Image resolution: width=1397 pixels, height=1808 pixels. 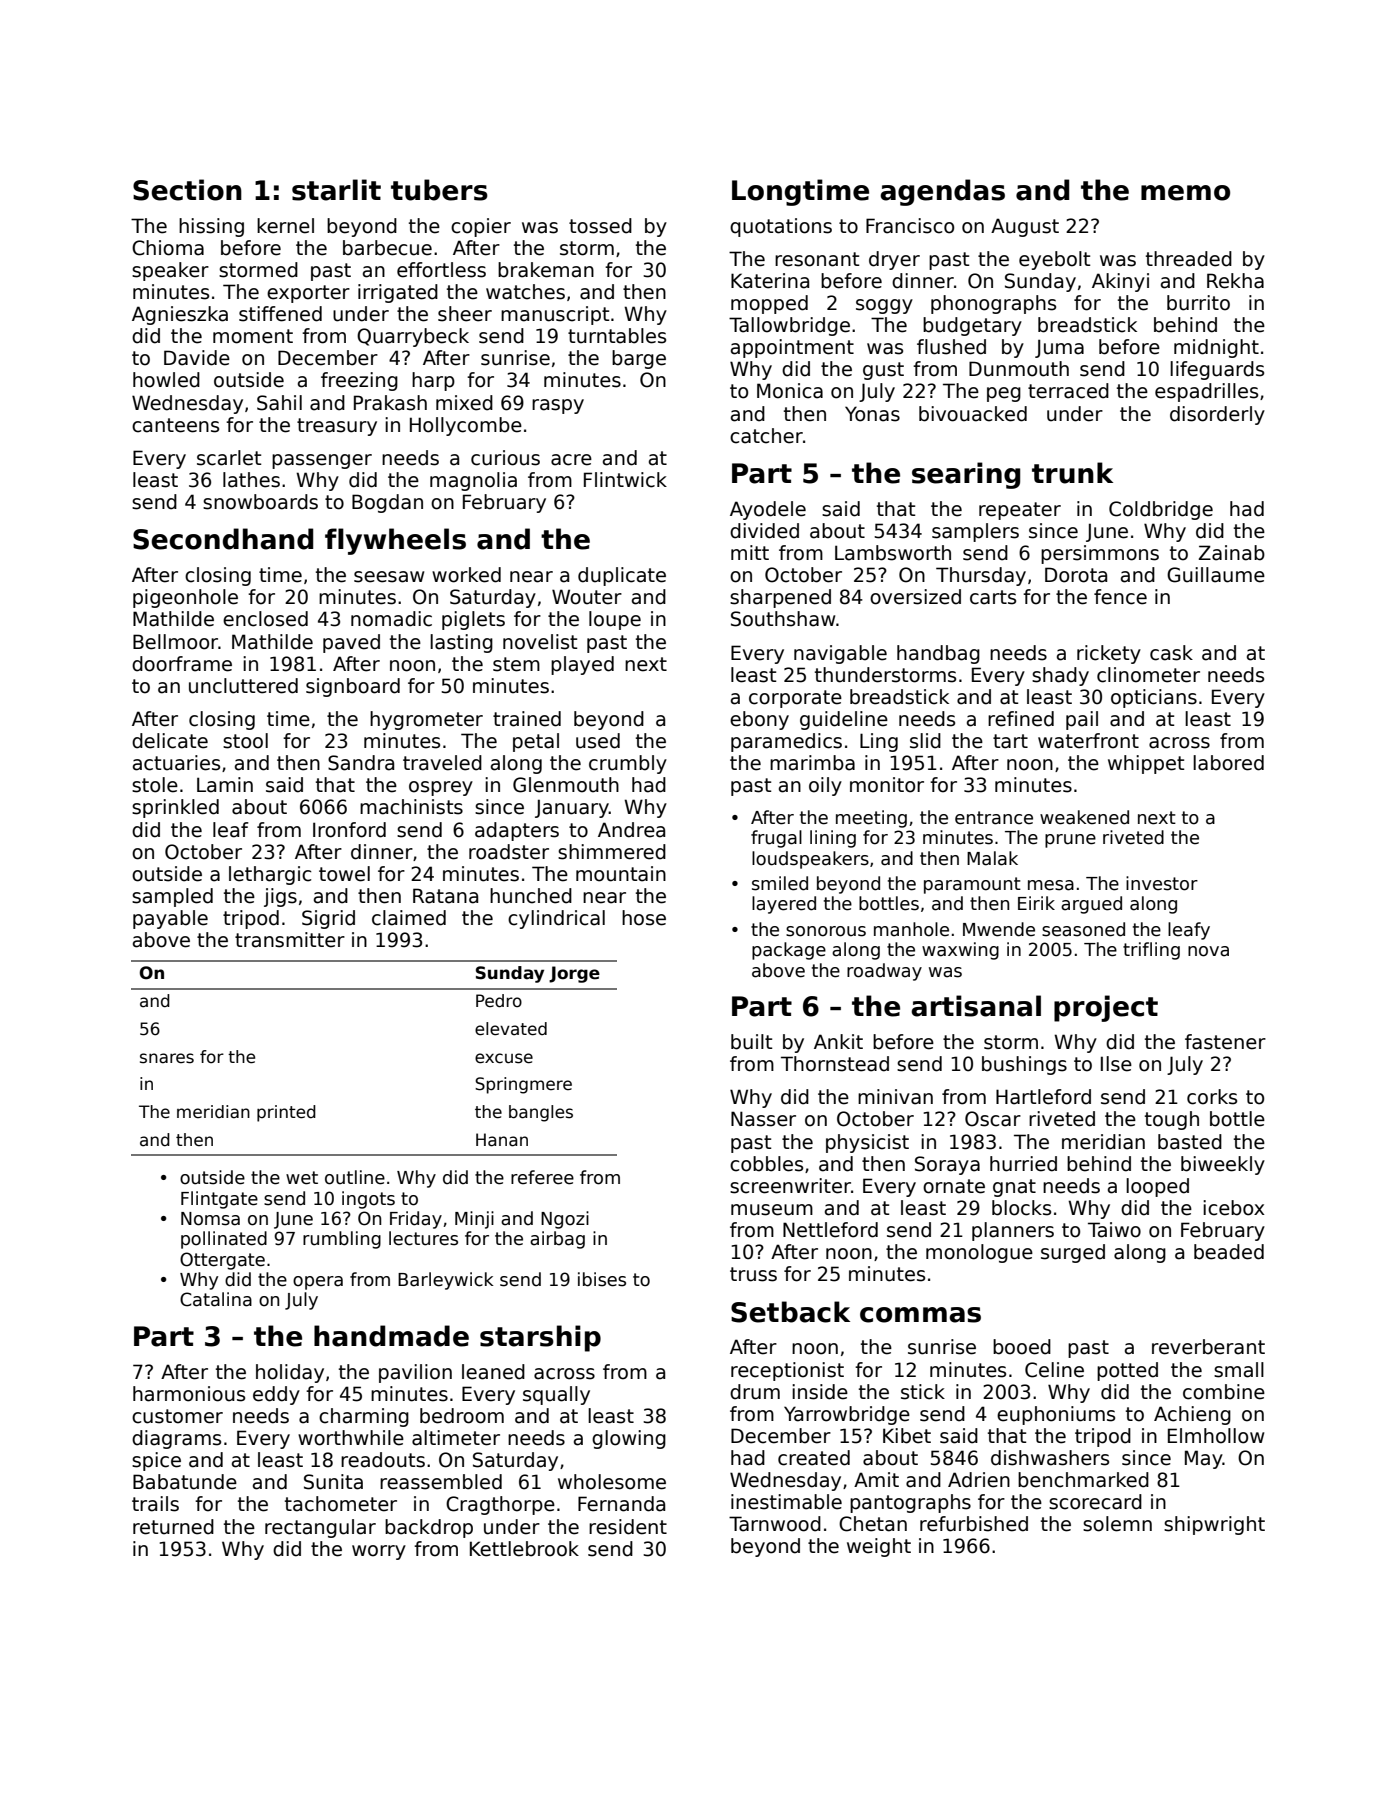 I want to click on tubers, so click(x=439, y=190).
